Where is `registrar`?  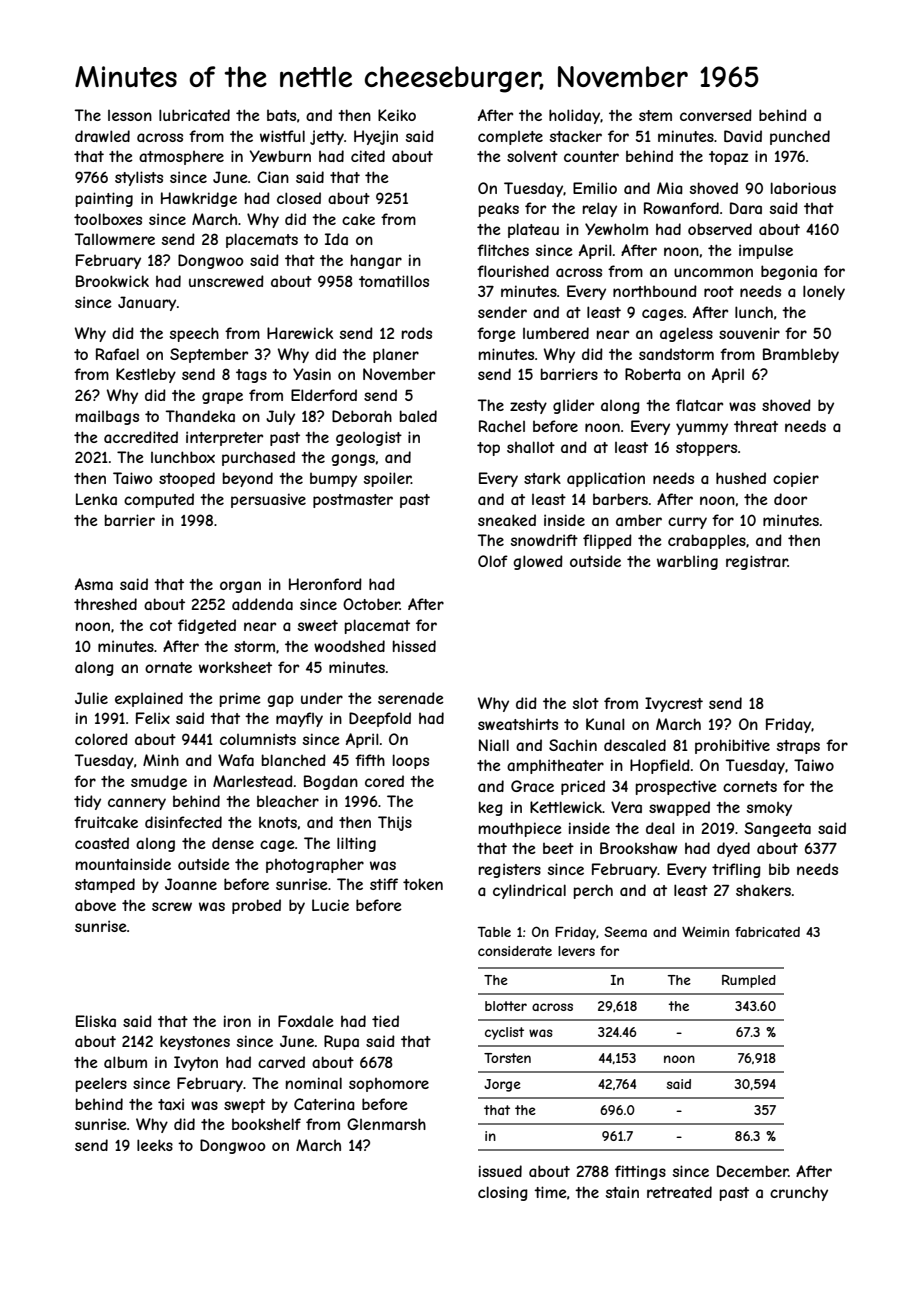
registrar is located at coordinates (757, 562).
